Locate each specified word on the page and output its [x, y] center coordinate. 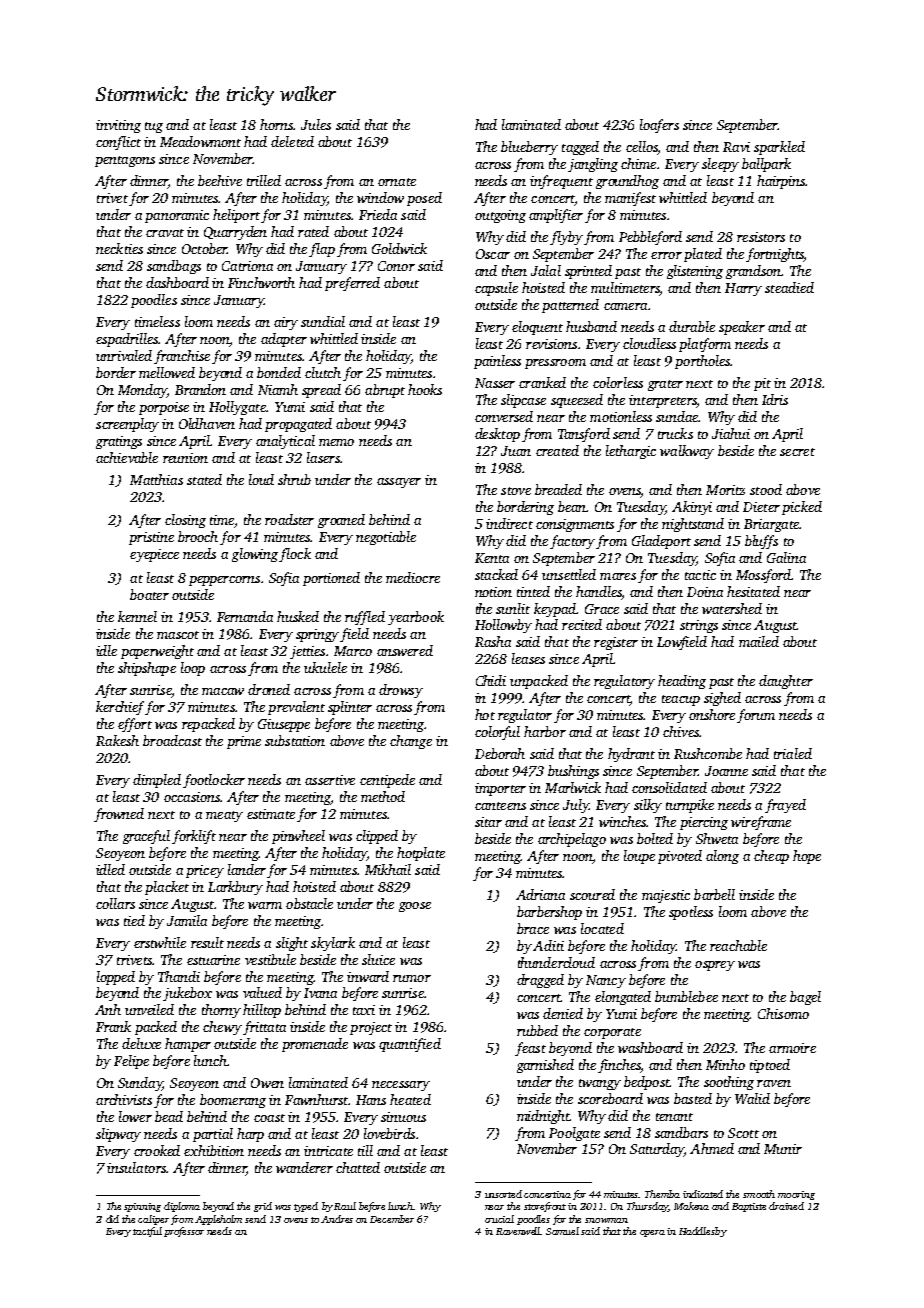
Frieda [378, 214]
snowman [606, 1220]
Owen [267, 1083]
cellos [642, 148]
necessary [401, 1086]
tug [154, 127]
